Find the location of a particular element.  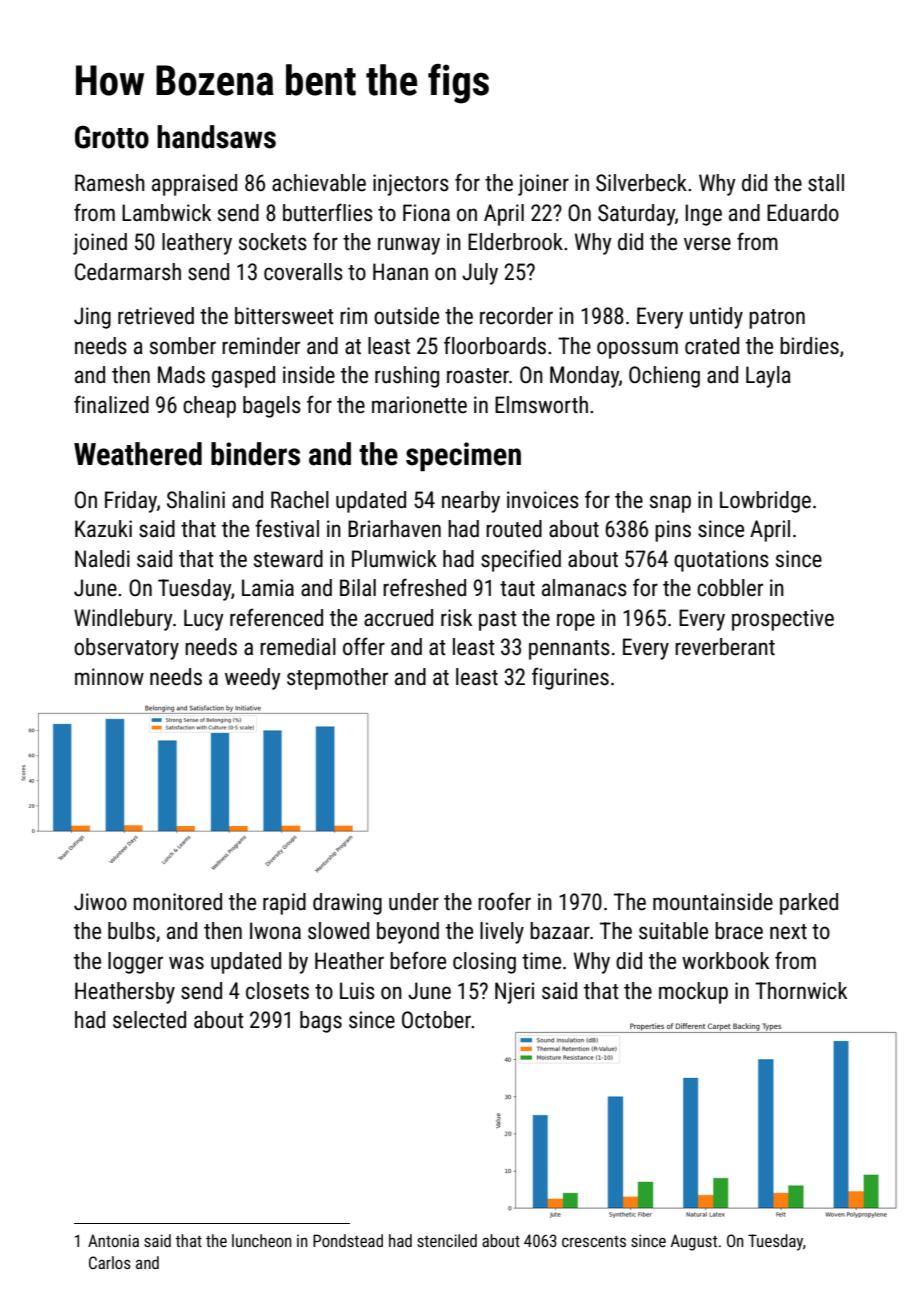

before is located at coordinates (418, 960).
